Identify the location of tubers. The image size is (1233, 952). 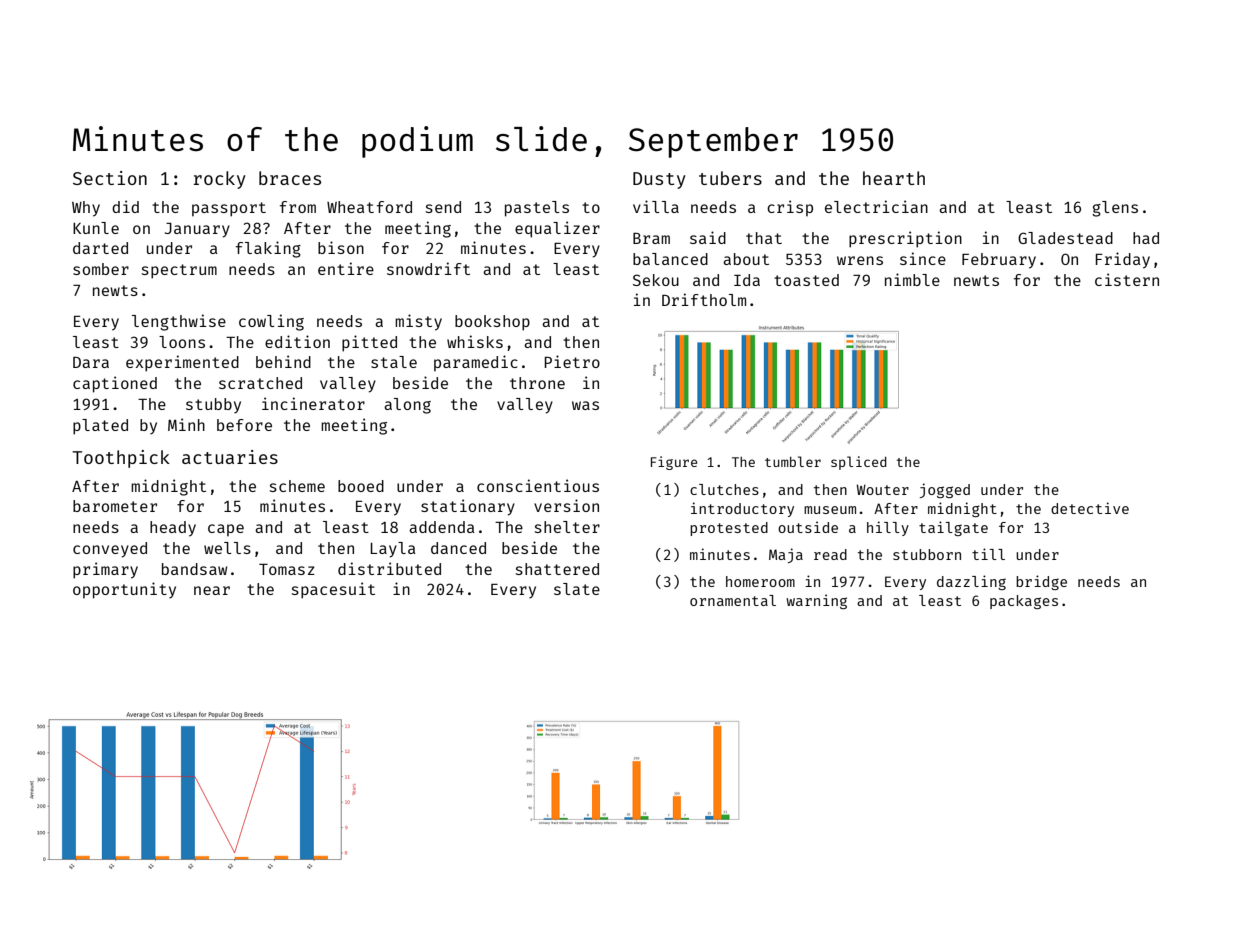
(730, 178).
